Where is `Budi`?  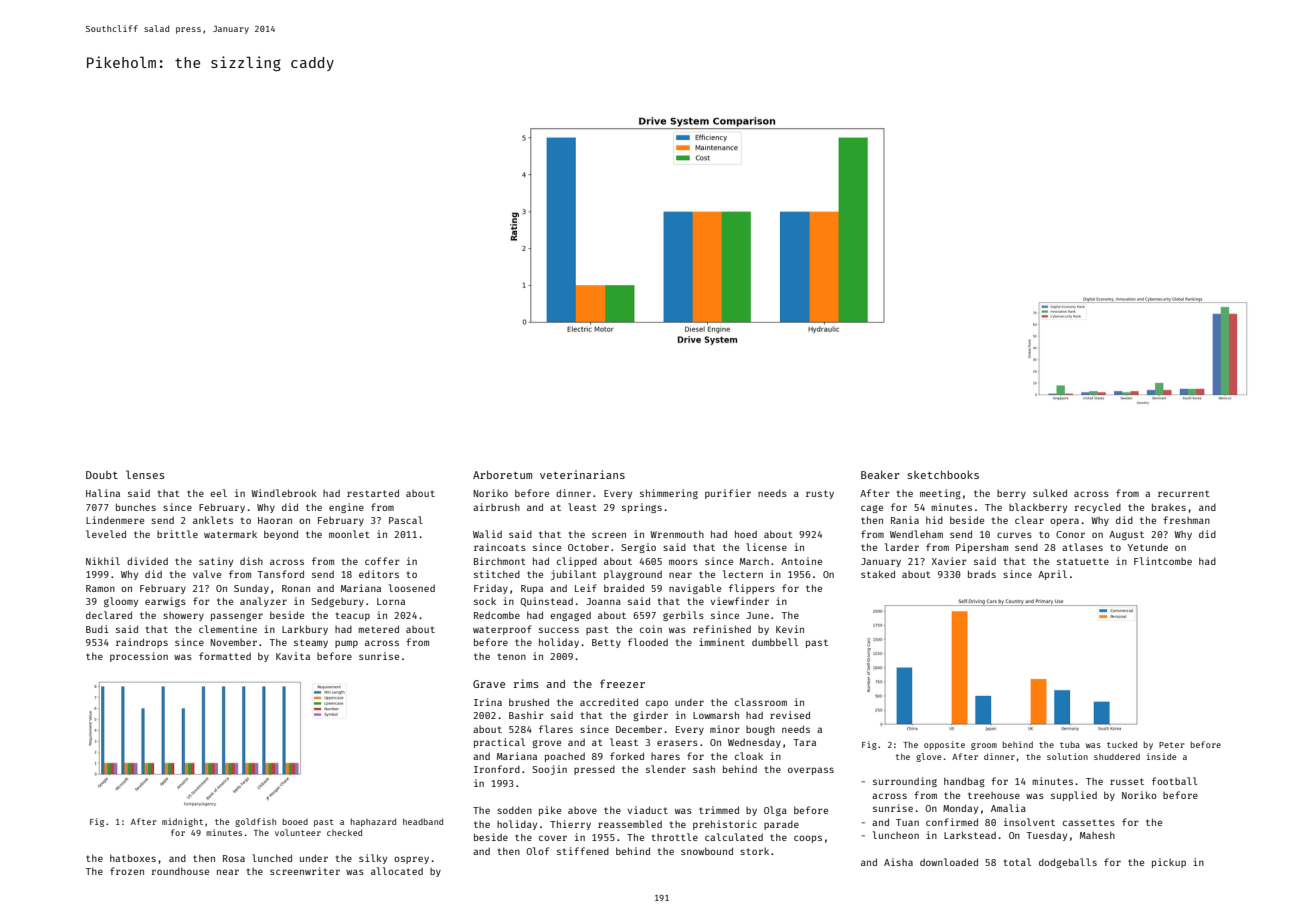
Budi is located at coordinates (97, 629).
